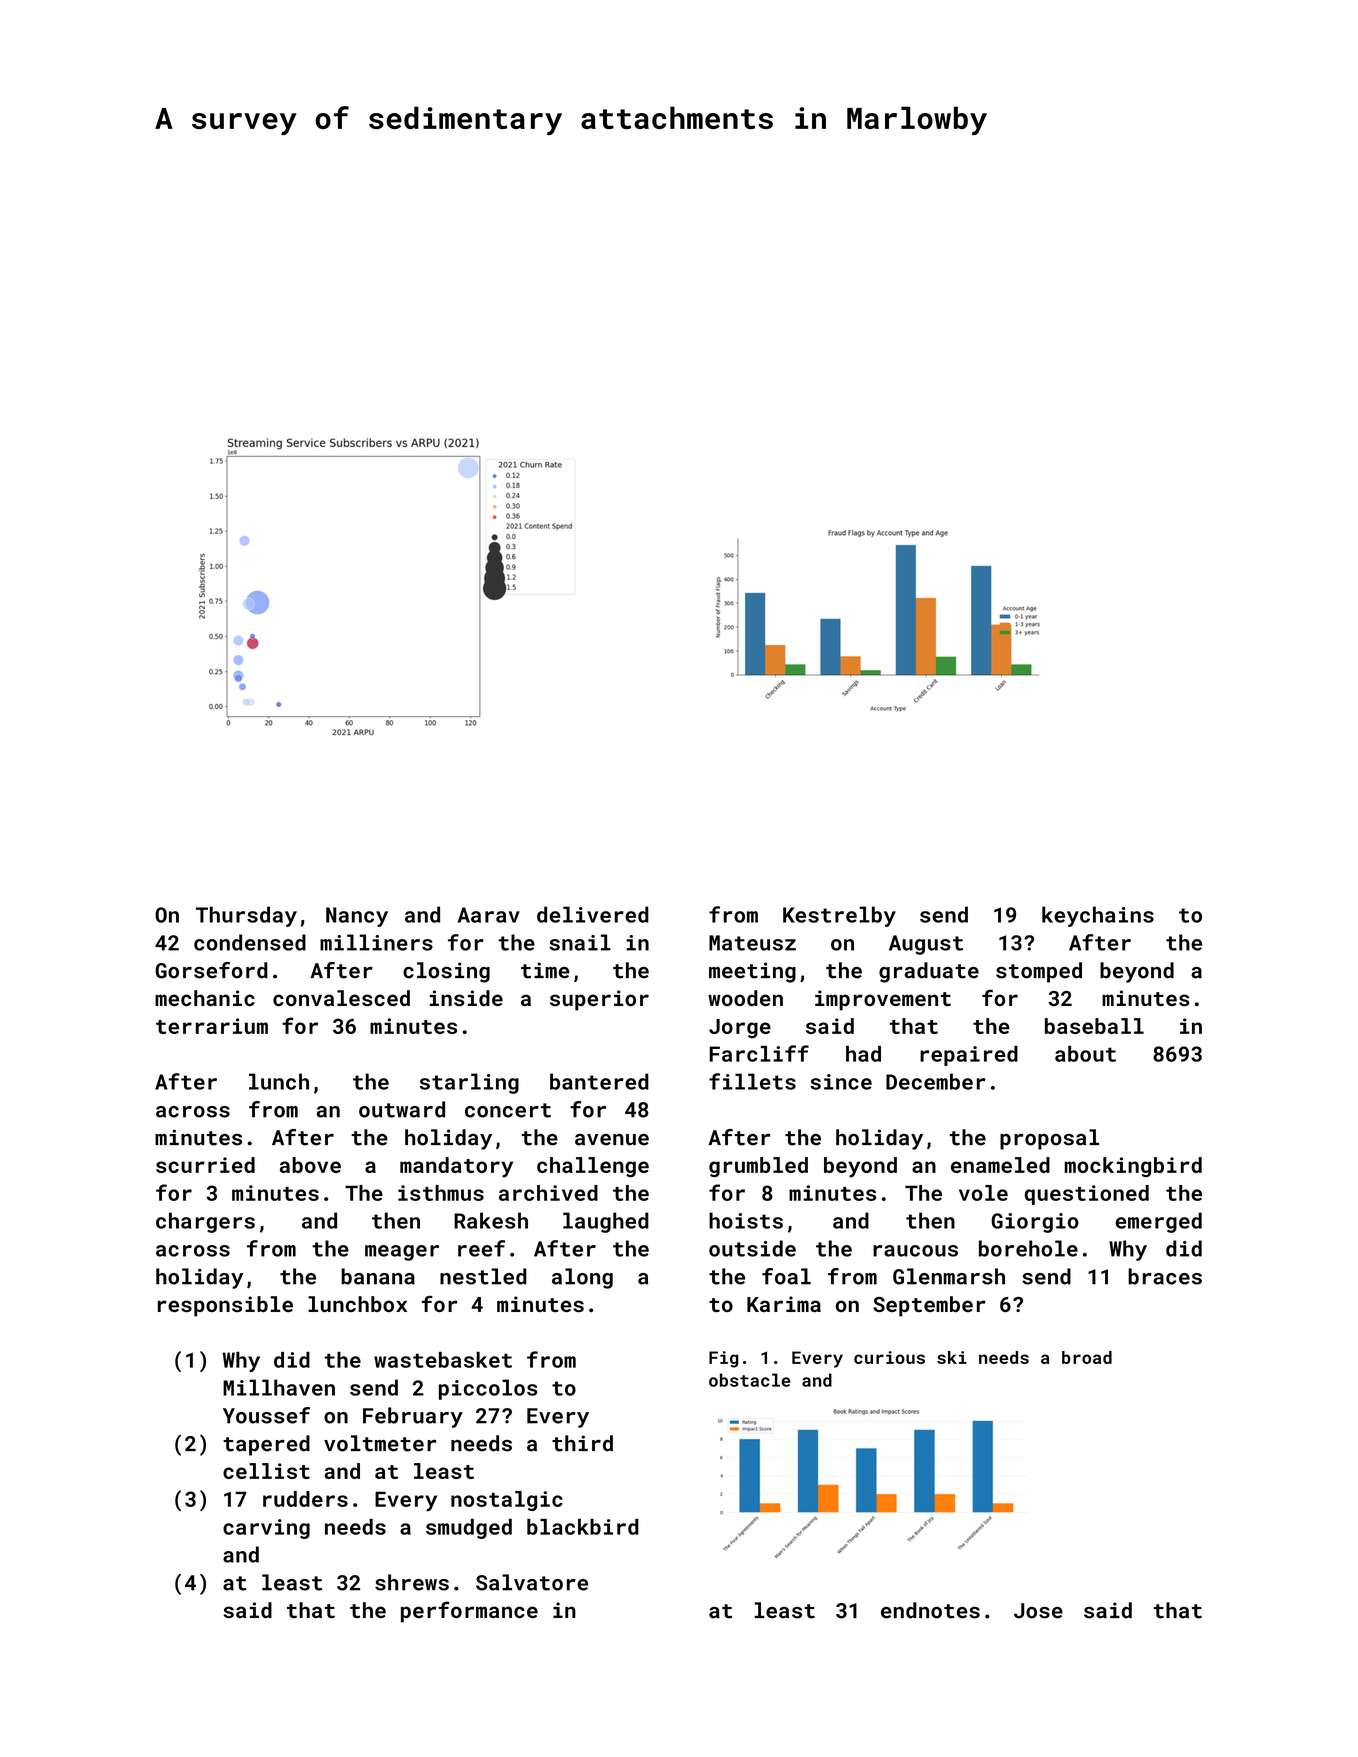 Image resolution: width=1358 pixels, height=1757 pixels. Describe the element at coordinates (250, 942) in the screenshot. I see `condensed` at that location.
